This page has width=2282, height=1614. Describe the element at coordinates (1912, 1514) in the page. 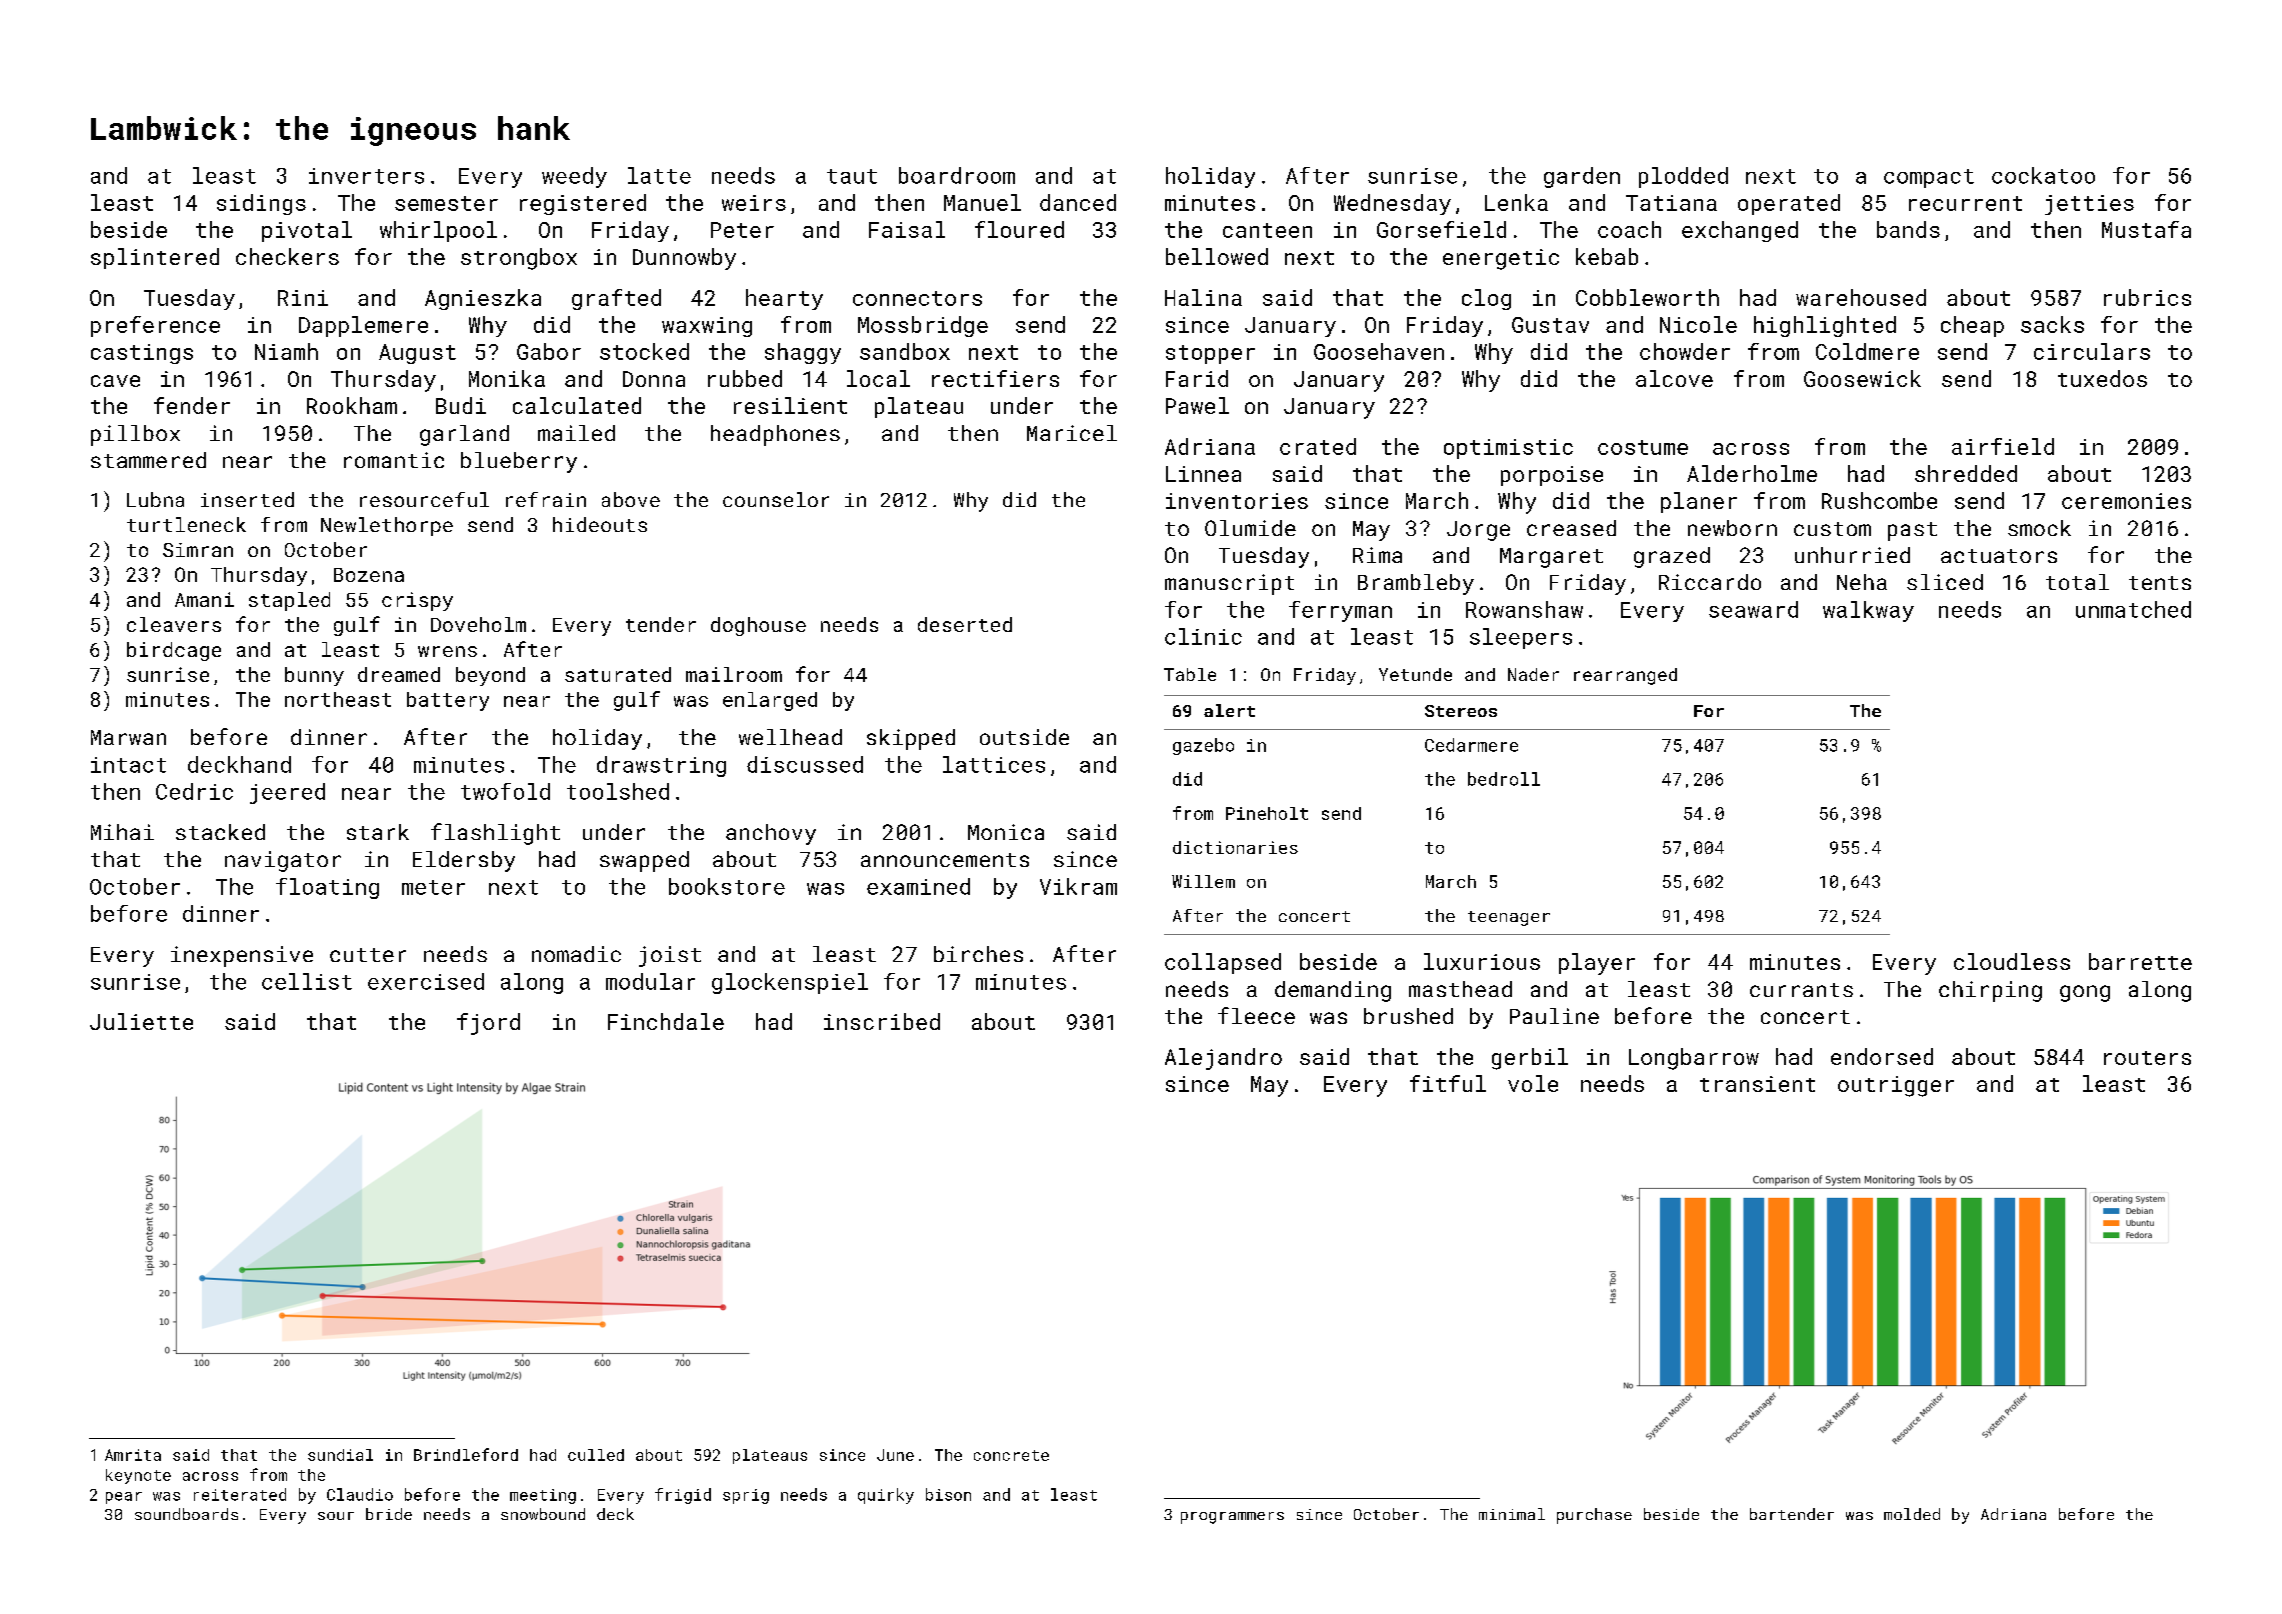

I see `molded` at that location.
